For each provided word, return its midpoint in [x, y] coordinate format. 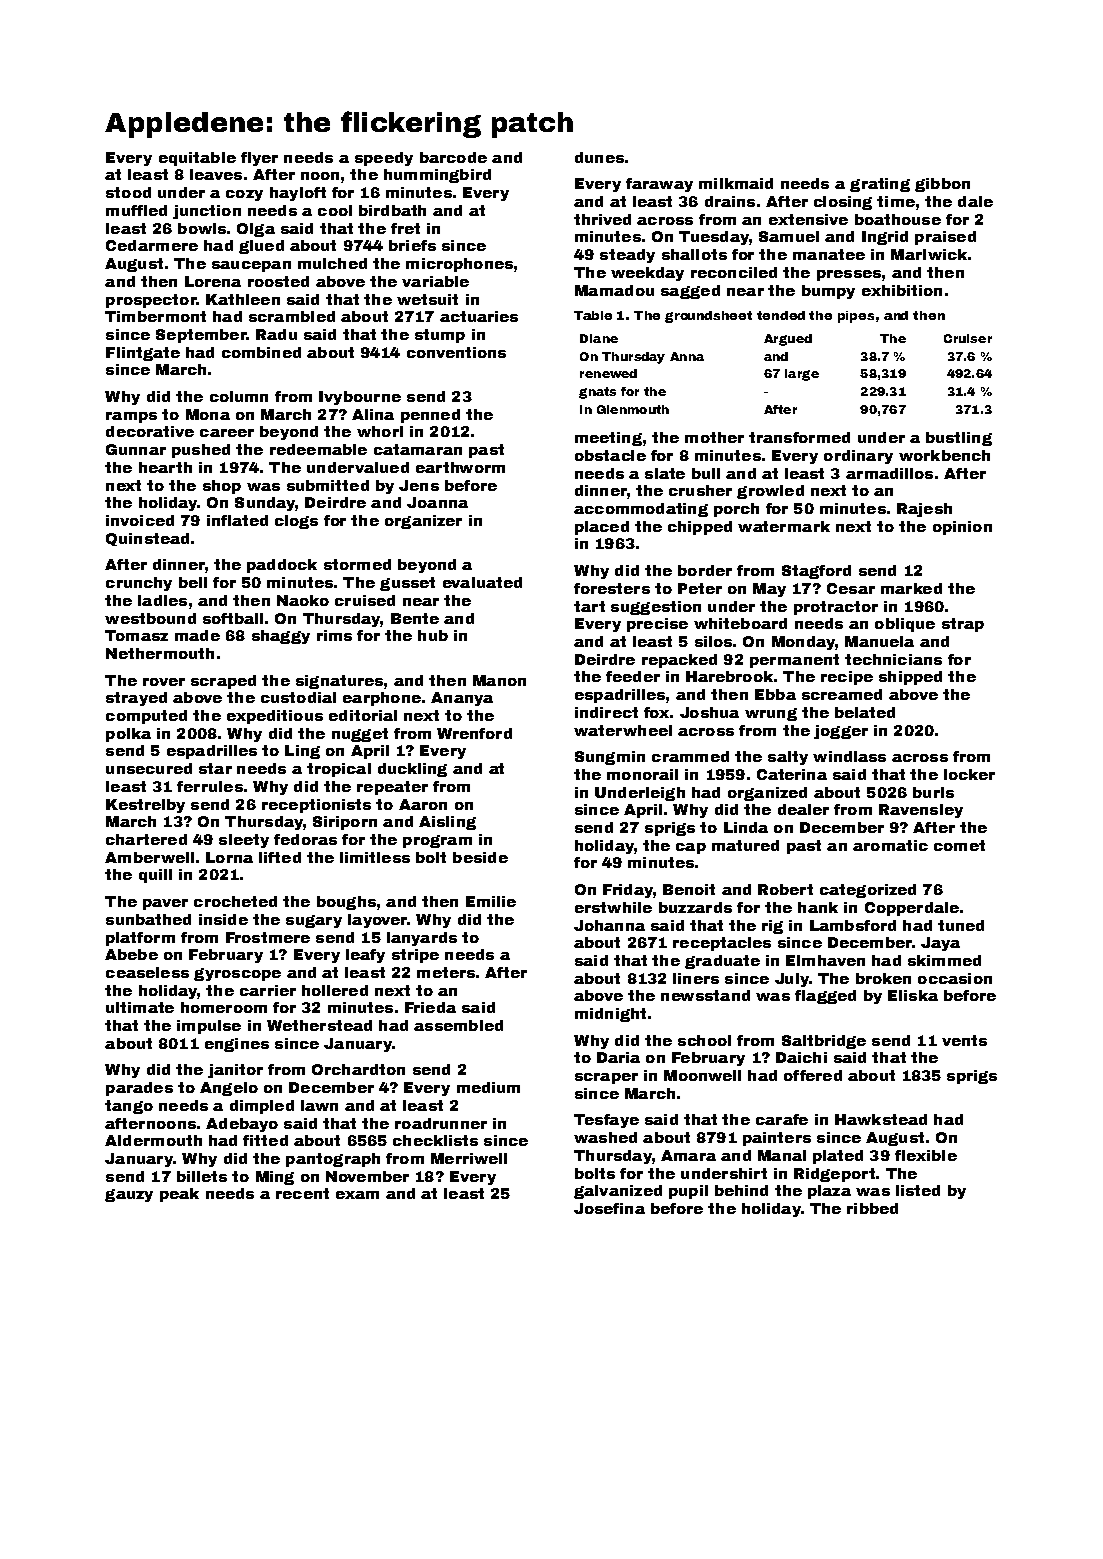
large [802, 375]
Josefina [609, 1208]
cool [335, 210]
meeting [608, 439]
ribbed [872, 1208]
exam [357, 1195]
